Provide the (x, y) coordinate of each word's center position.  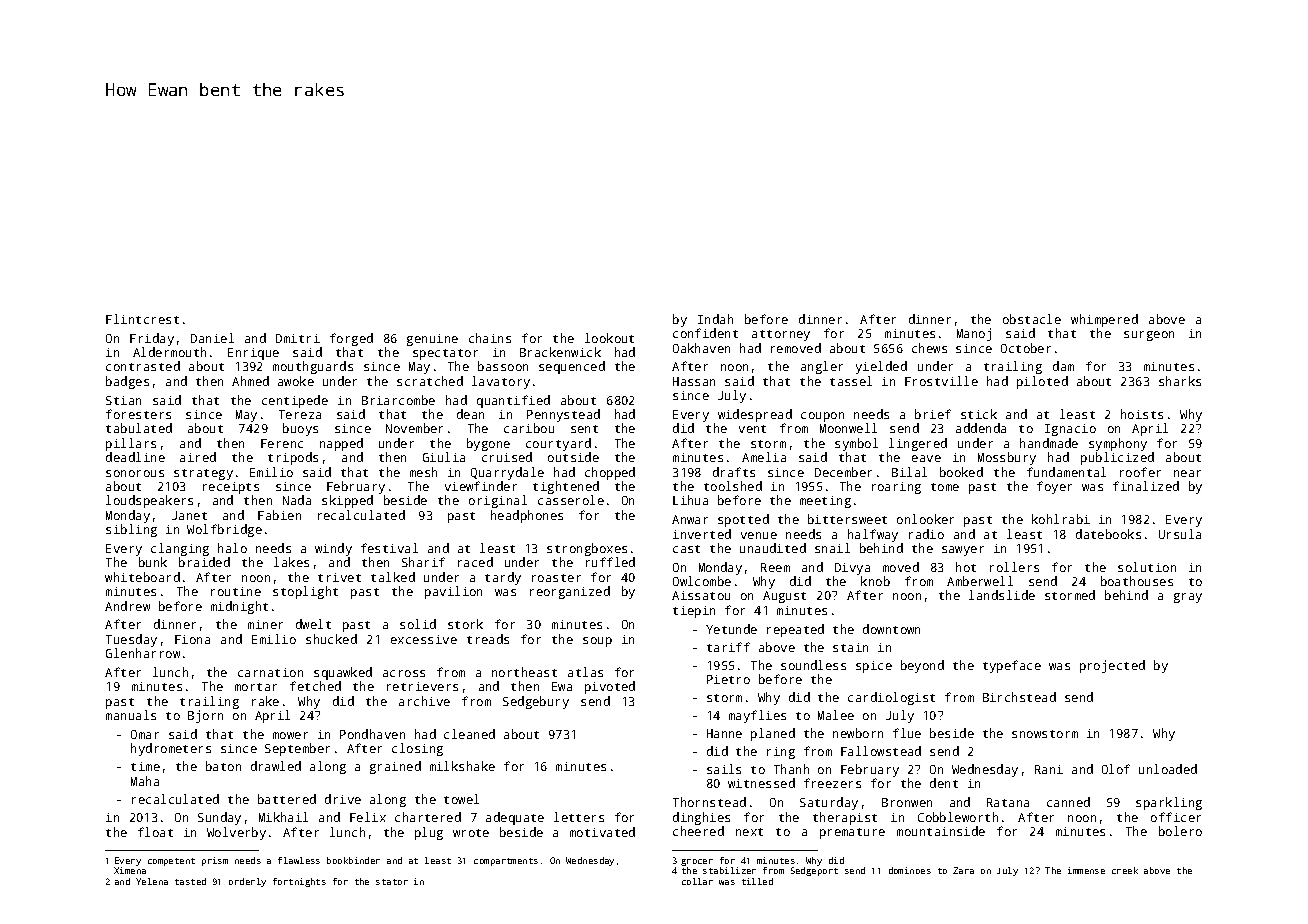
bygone (488, 444)
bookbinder (353, 860)
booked (961, 472)
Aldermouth (169, 352)
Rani (1049, 769)
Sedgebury (536, 702)
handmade (1049, 443)
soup (597, 642)
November (414, 428)
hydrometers (171, 749)
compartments (506, 862)
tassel (851, 381)
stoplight (305, 592)
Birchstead (1019, 697)
